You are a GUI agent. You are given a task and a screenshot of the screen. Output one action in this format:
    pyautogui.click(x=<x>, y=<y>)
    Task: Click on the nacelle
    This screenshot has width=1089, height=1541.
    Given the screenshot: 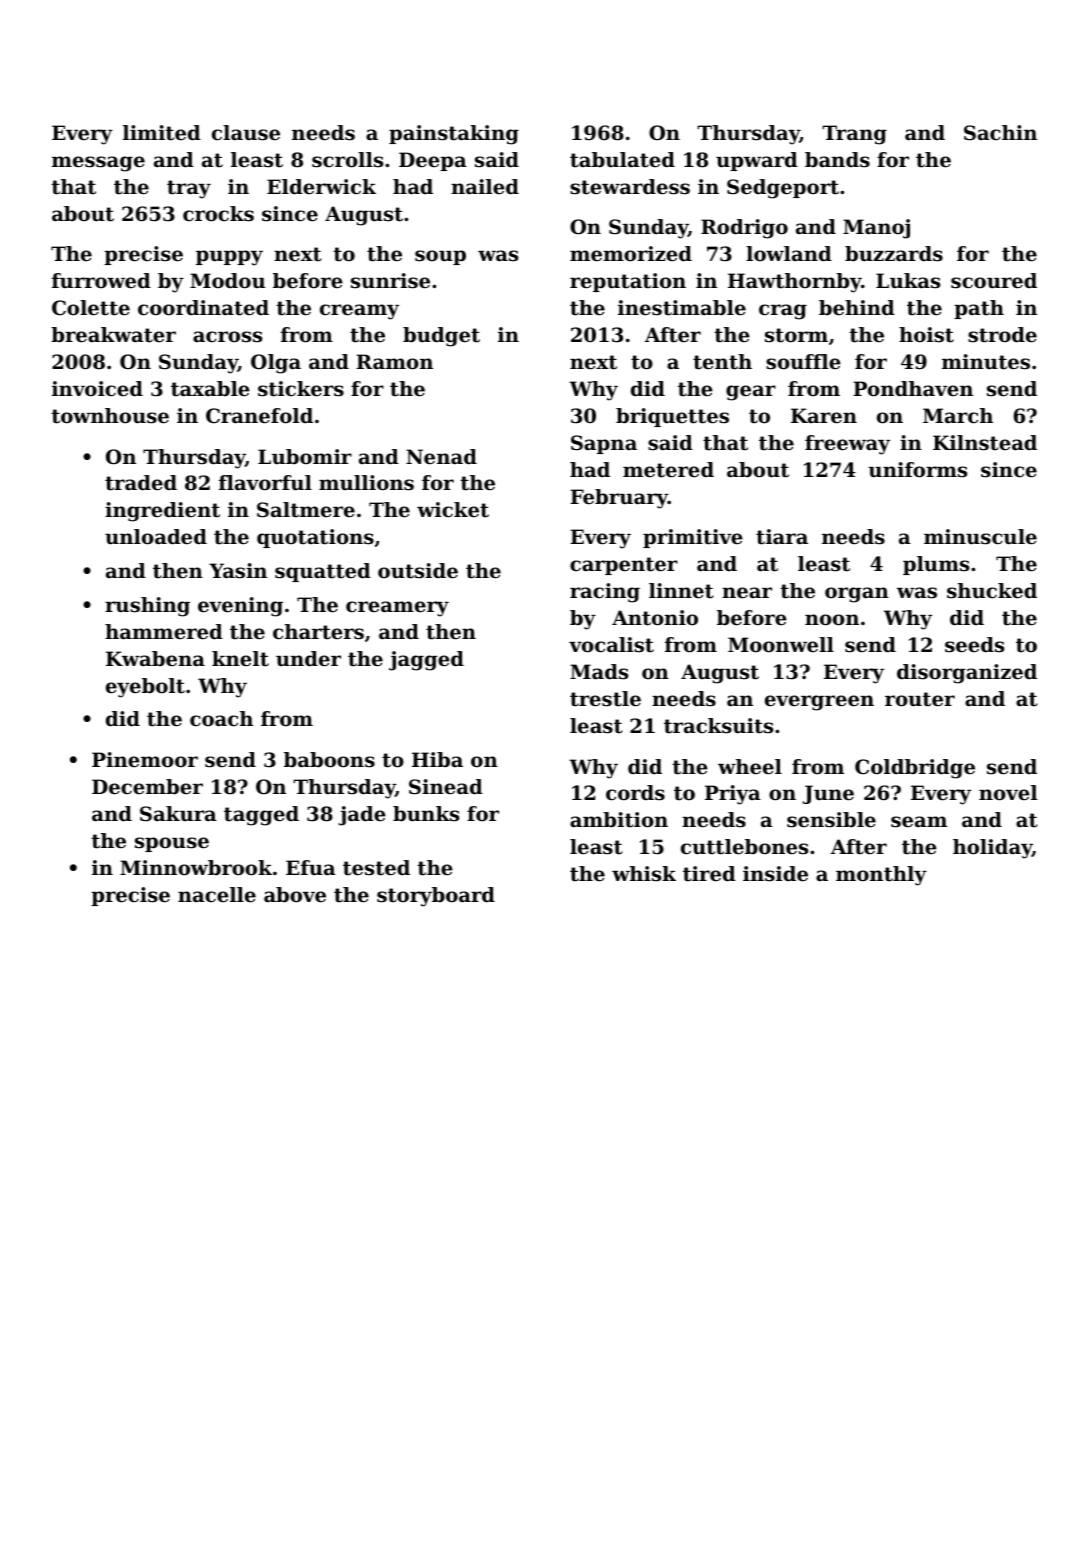 What is the action you would take?
    pyautogui.click(x=217, y=895)
